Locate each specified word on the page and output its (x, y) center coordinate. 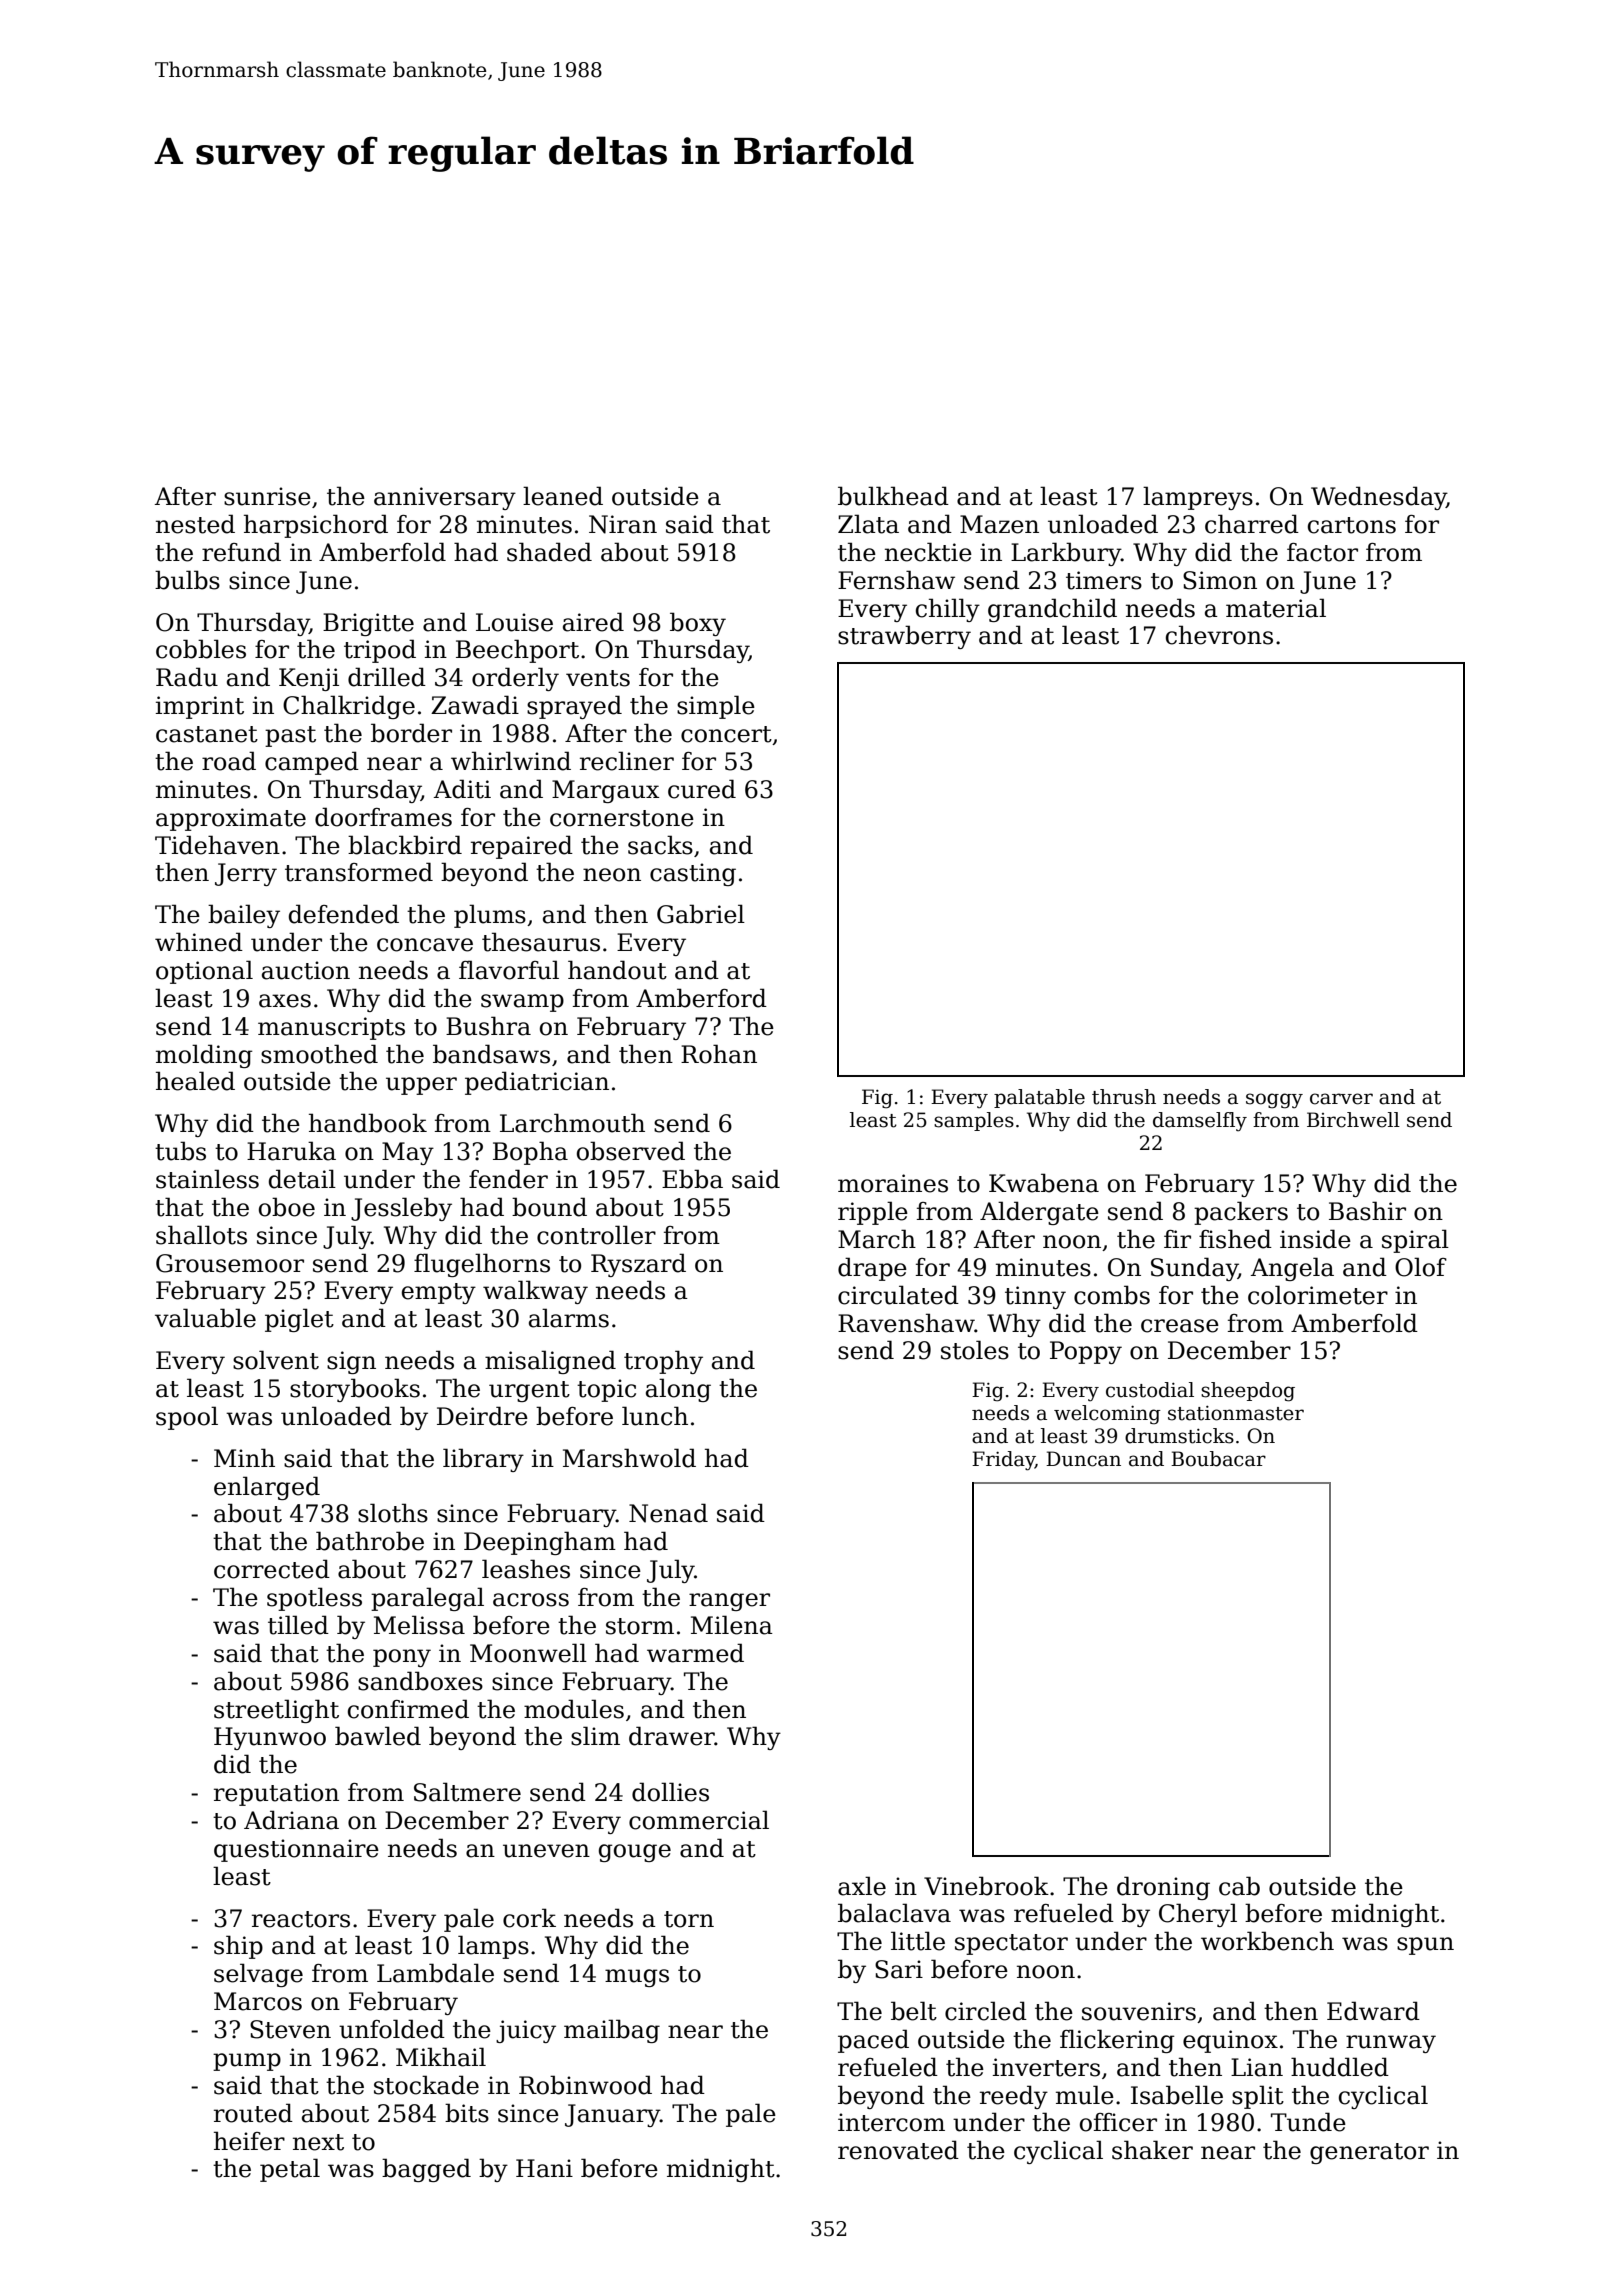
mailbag (612, 2031)
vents (598, 678)
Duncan (1083, 1459)
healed (195, 1081)
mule (1085, 2095)
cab (1239, 1886)
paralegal (427, 1599)
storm (640, 1626)
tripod (380, 651)
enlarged (267, 1488)
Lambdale (435, 1973)
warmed (695, 1653)
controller (596, 1235)
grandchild (1052, 610)
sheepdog (1248, 1392)
